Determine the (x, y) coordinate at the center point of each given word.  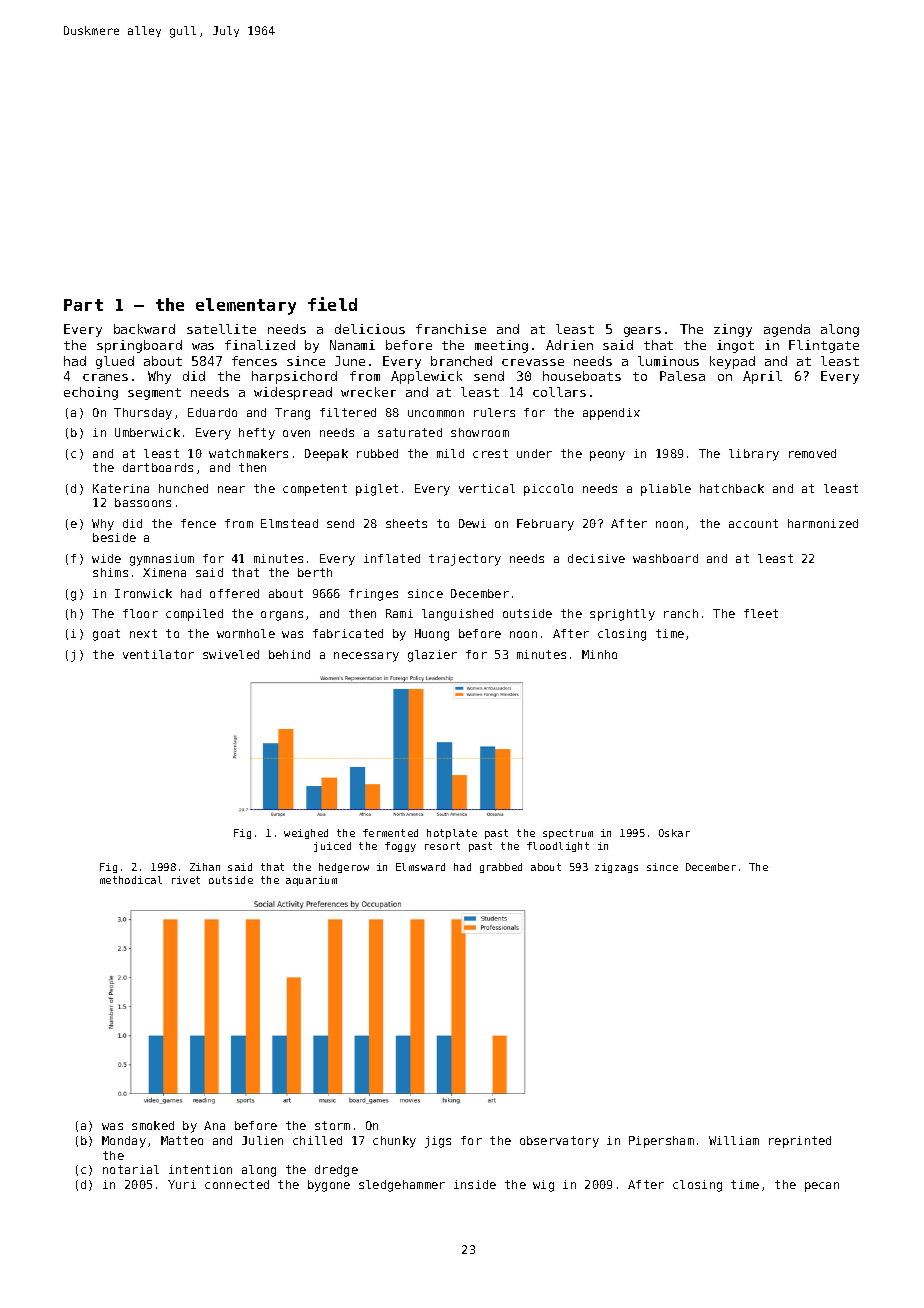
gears (642, 332)
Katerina (121, 488)
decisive (596, 558)
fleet (761, 613)
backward (144, 329)
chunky (394, 1142)
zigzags (616, 868)
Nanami (352, 345)
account (753, 523)
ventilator (158, 654)
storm (332, 1125)
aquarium (311, 881)
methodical (131, 880)
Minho (599, 654)
